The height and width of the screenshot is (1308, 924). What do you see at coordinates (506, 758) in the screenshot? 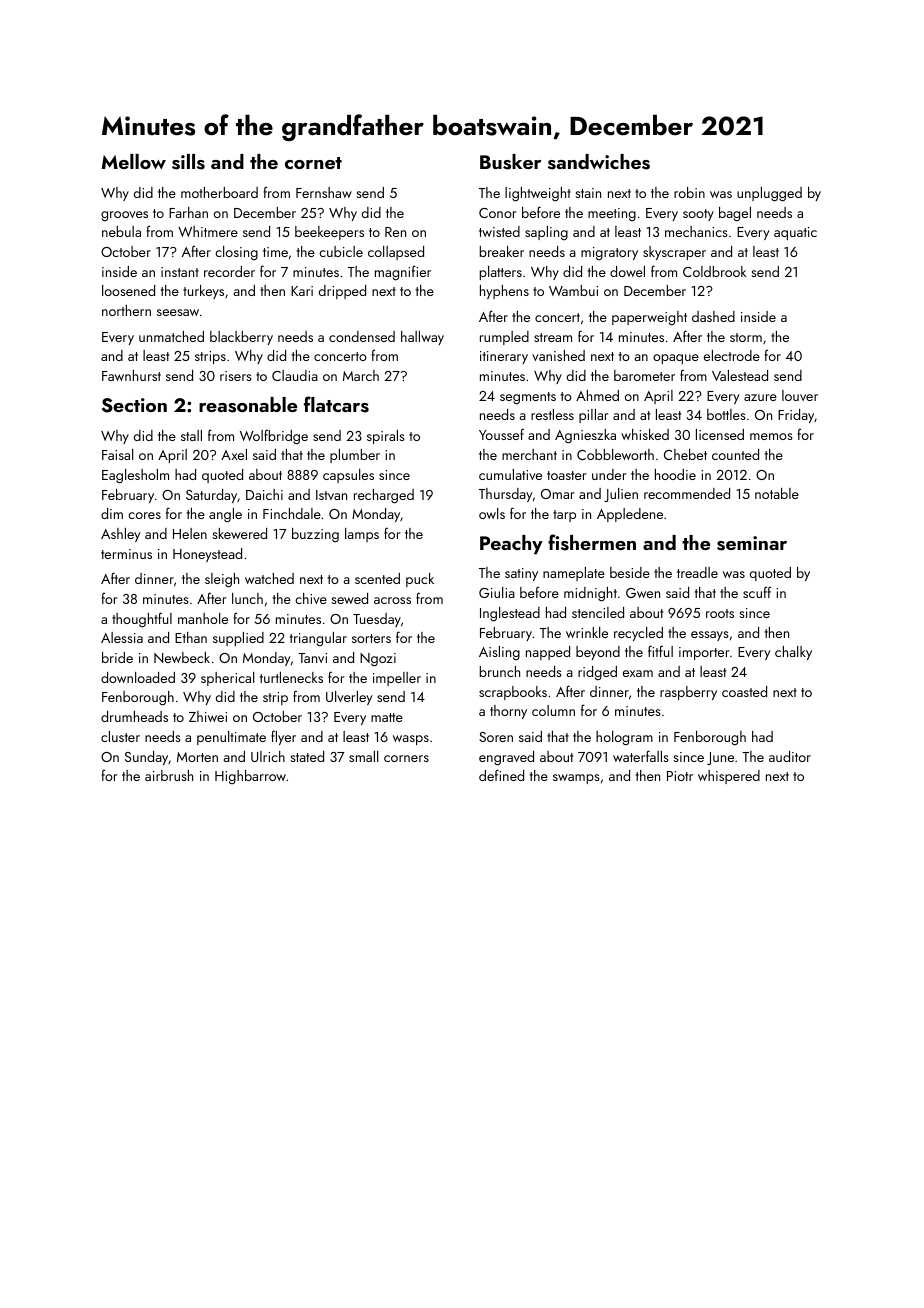
I see `engraved` at bounding box center [506, 758].
